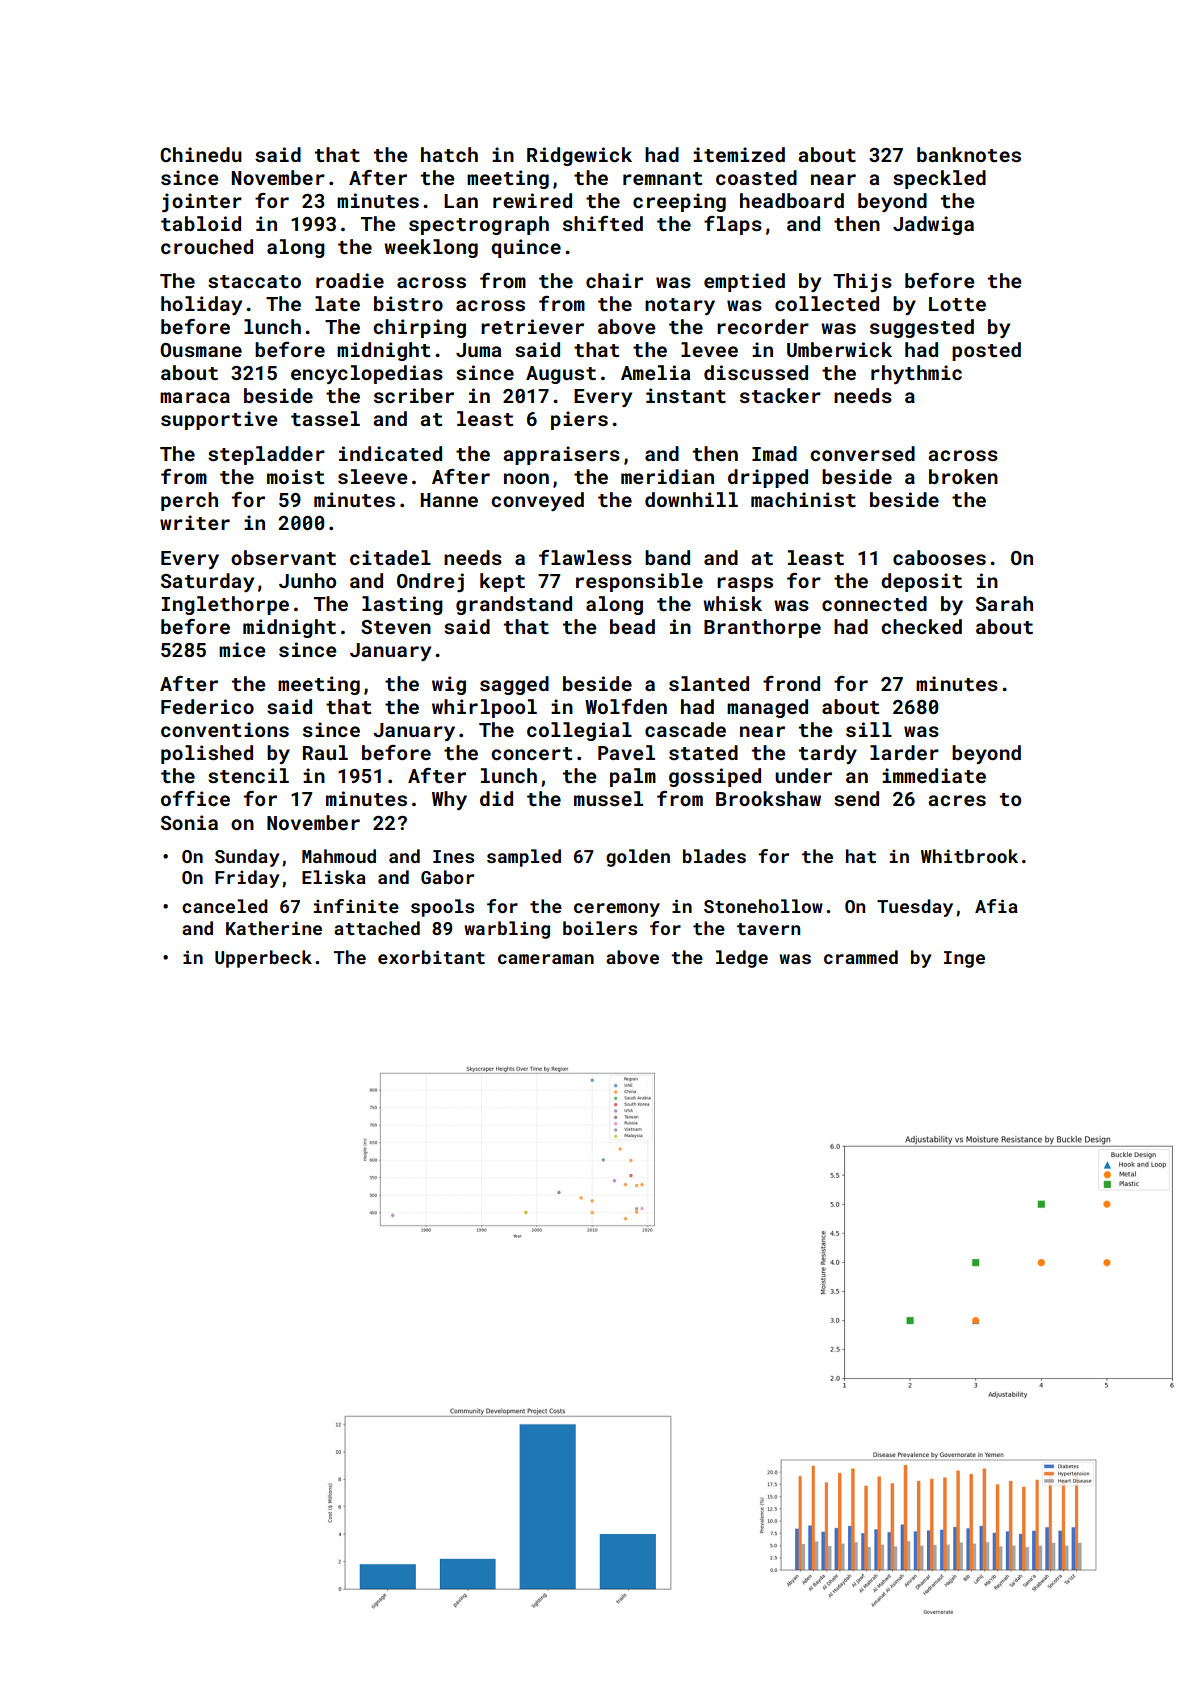 Image resolution: width=1202 pixels, height=1700 pixels. I want to click on Upperbeck, so click(263, 959).
